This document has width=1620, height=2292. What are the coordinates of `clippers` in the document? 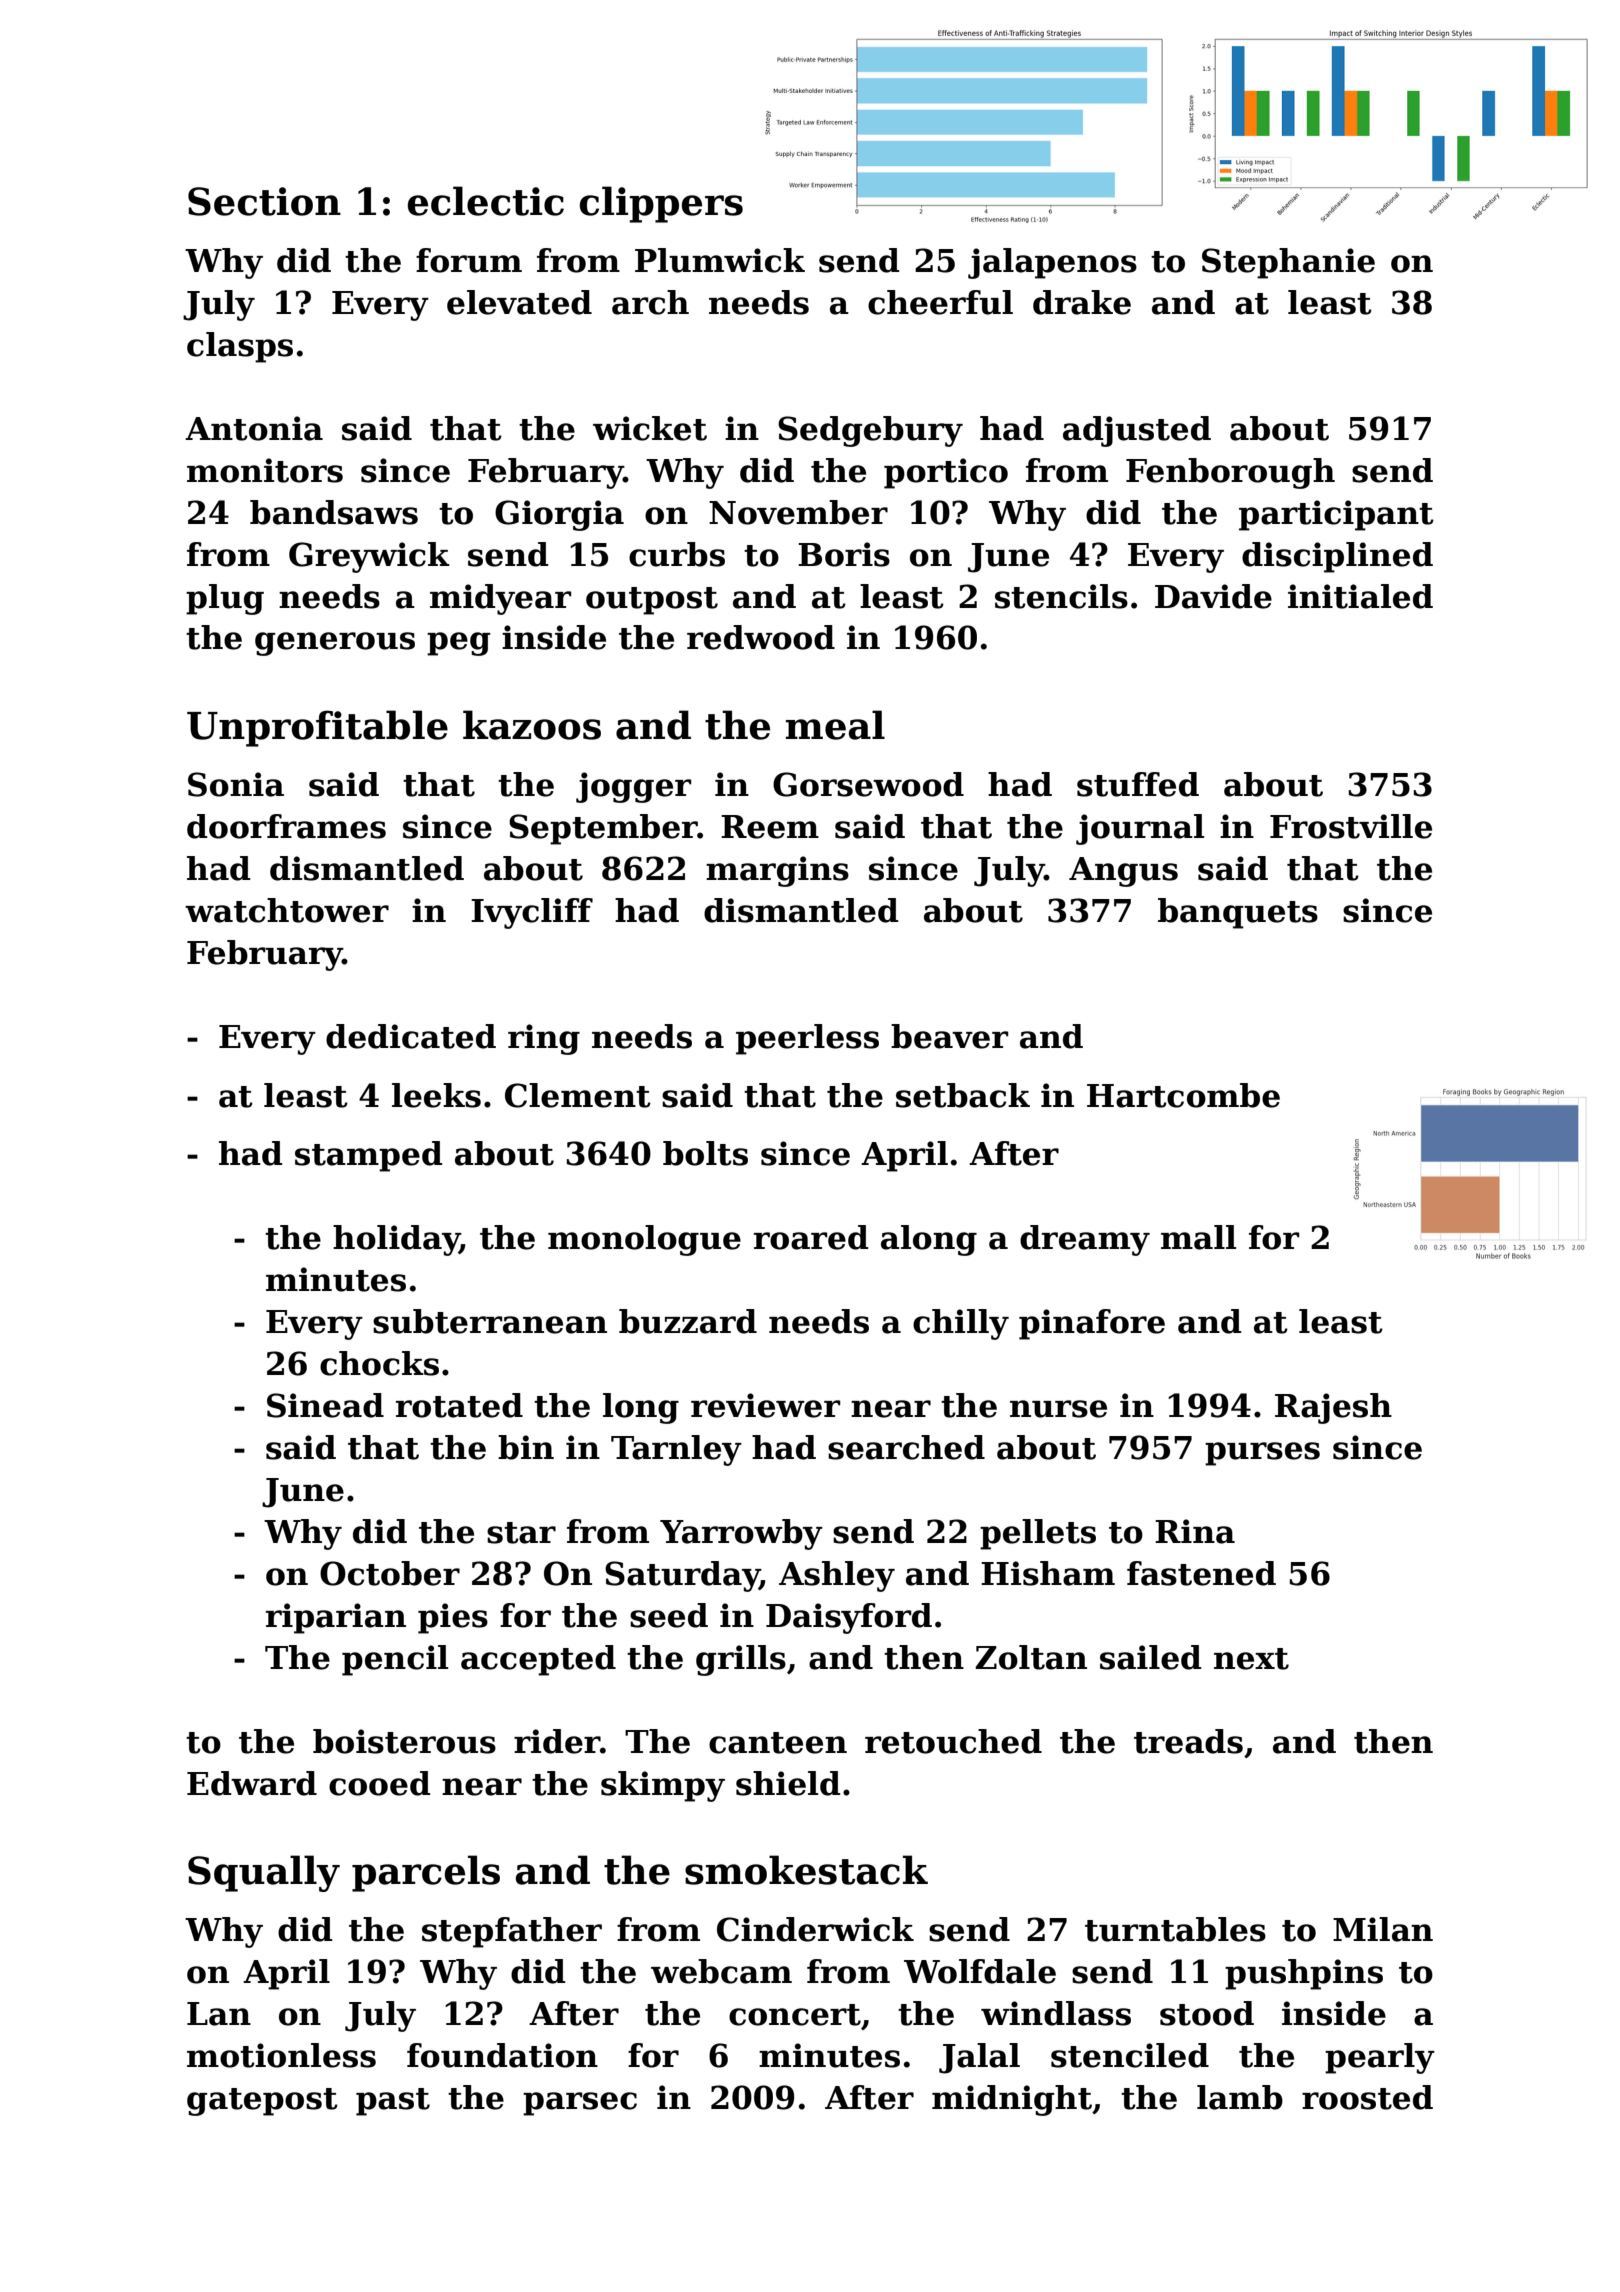 It's located at (661, 204).
